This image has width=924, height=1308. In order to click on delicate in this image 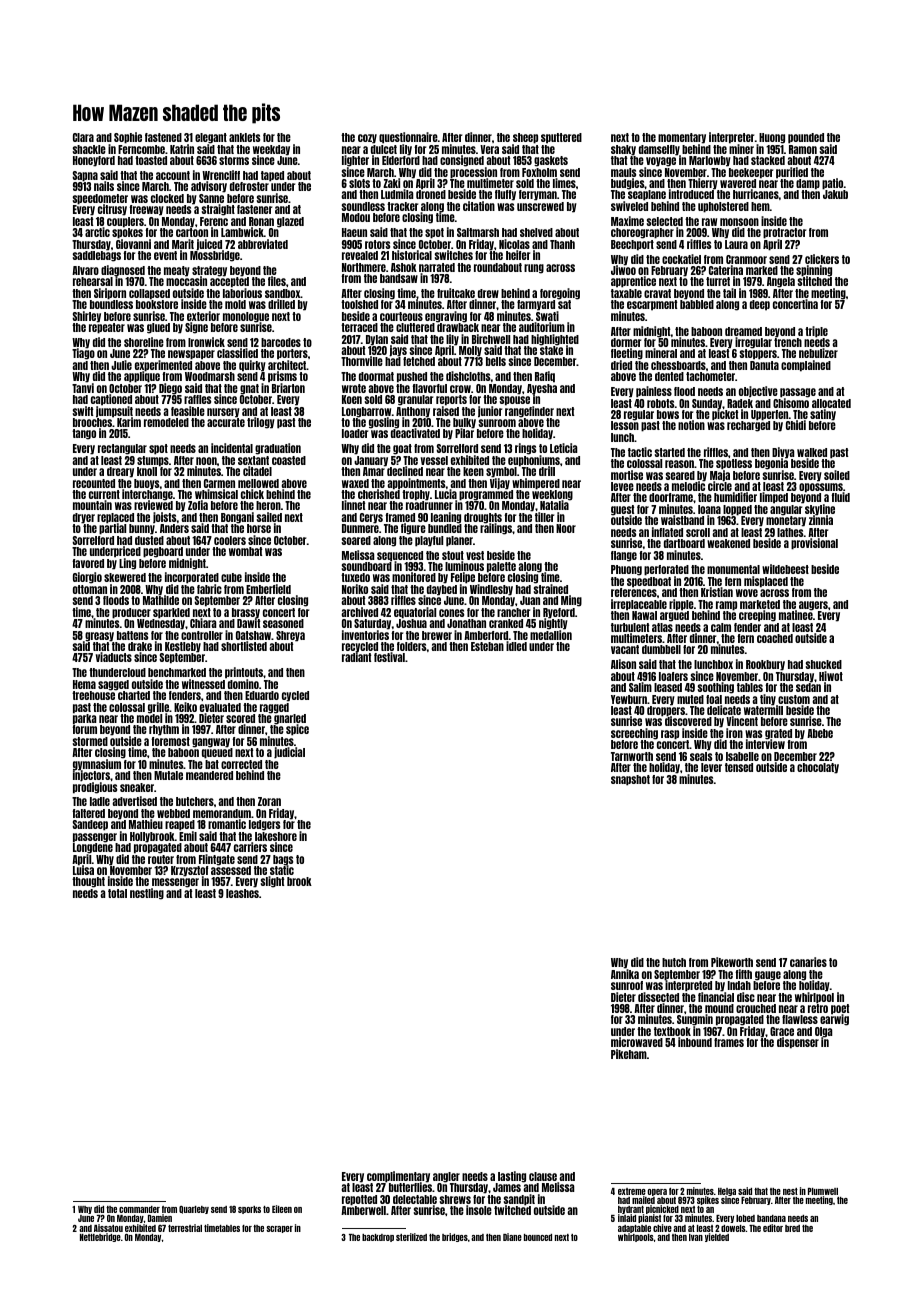, I will do `click(724, 710)`.
